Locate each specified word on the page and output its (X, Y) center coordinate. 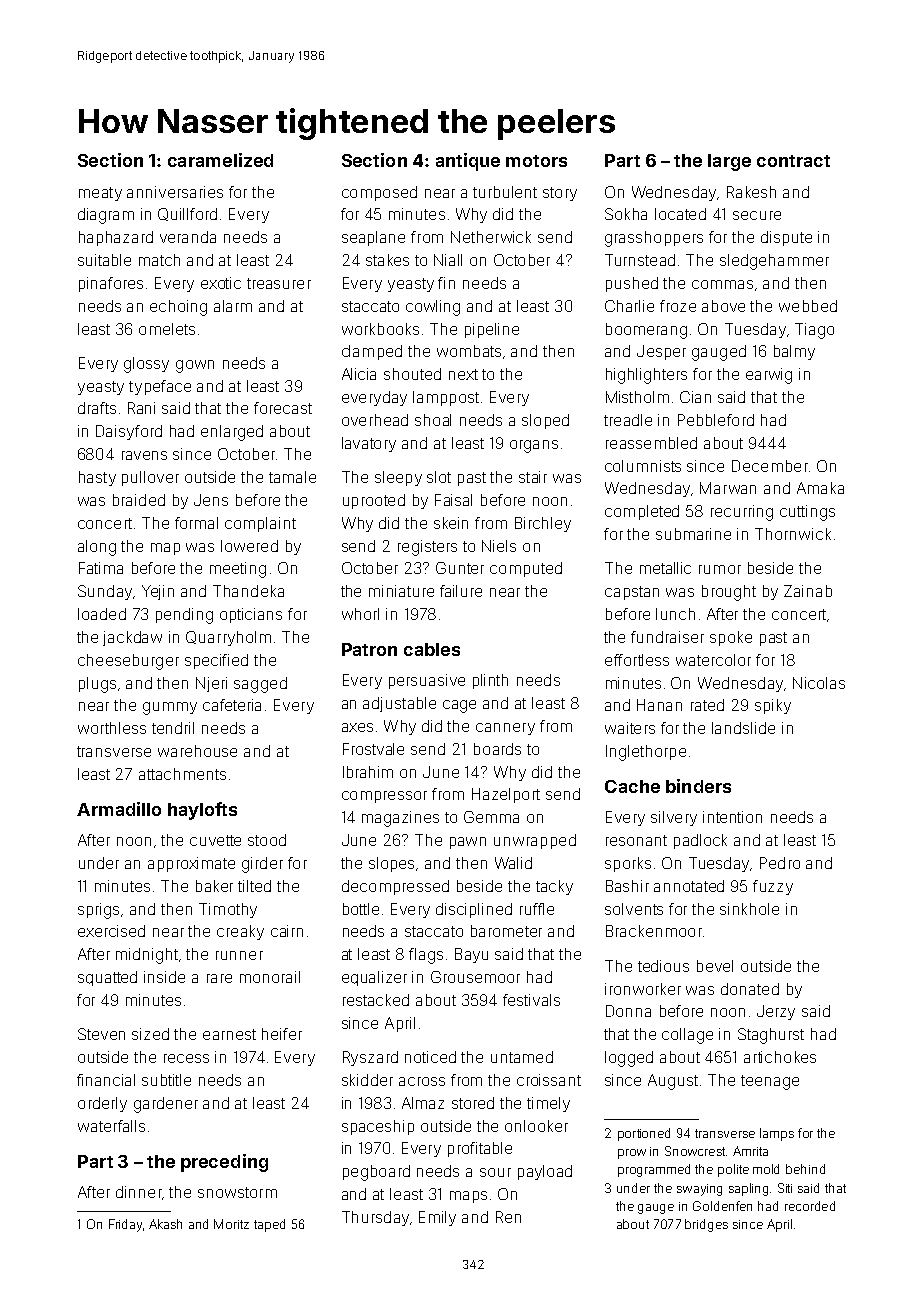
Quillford (187, 214)
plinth (490, 681)
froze (678, 306)
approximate (191, 864)
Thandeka (248, 591)
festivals (531, 1000)
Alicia (359, 374)
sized (150, 1034)
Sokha (626, 214)
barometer (506, 931)
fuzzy (773, 887)
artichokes (780, 1057)
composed (379, 193)
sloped (545, 421)
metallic (665, 568)
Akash (165, 1224)
